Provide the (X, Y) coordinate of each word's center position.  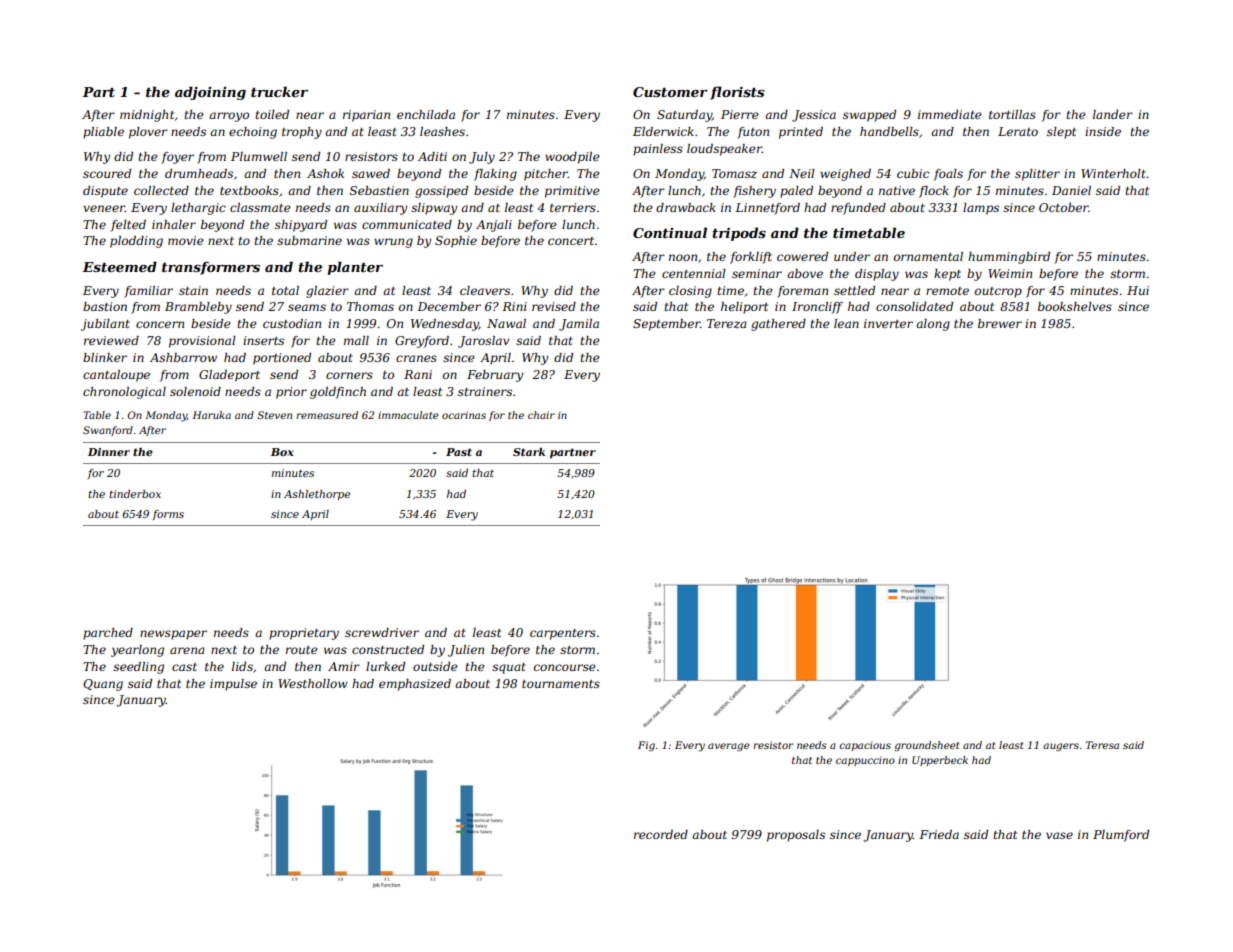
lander (1113, 114)
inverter (888, 323)
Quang (103, 685)
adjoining (210, 93)
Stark (529, 452)
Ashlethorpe (317, 495)
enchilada (426, 114)
